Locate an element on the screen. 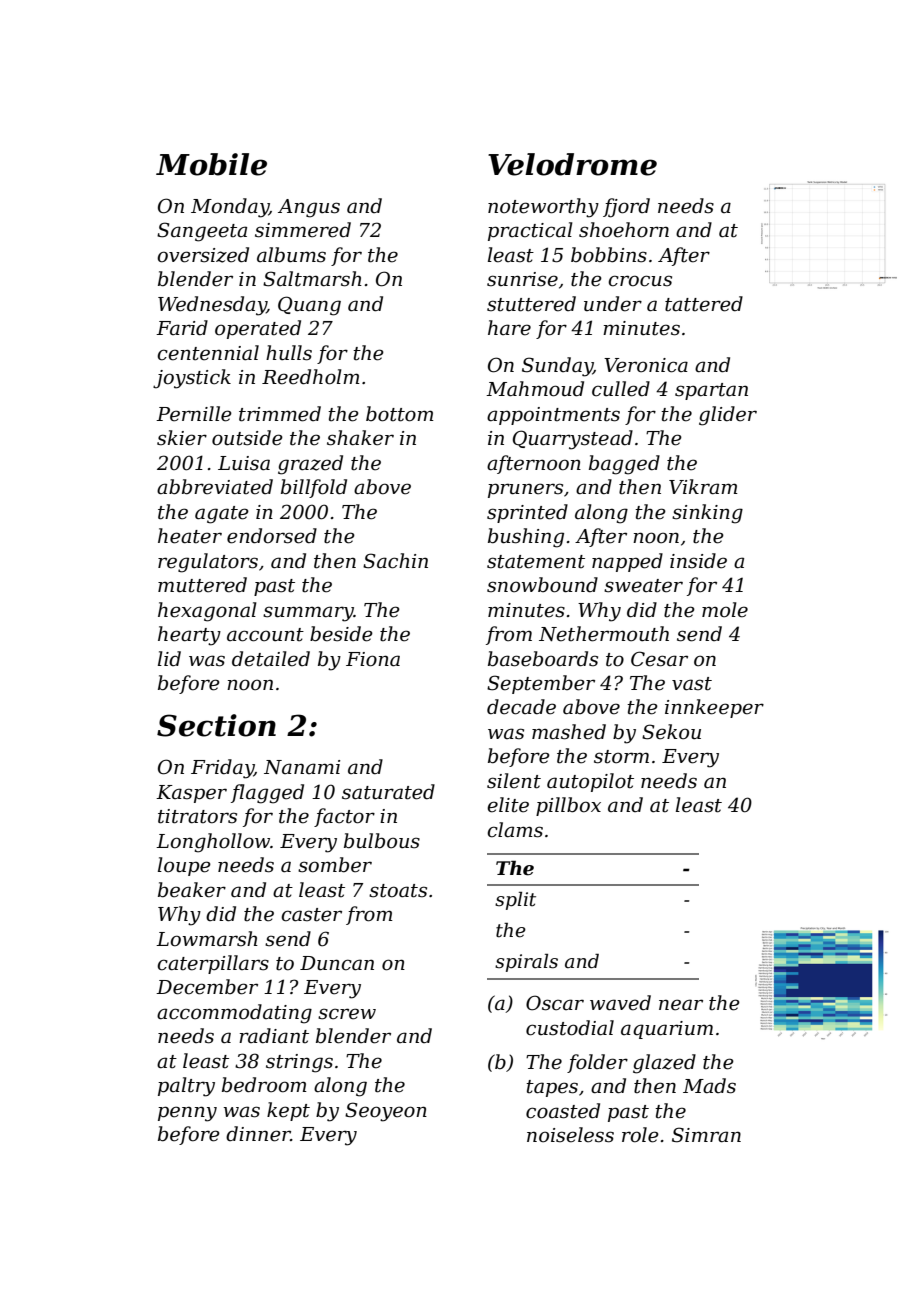  role is located at coordinates (640, 1135).
